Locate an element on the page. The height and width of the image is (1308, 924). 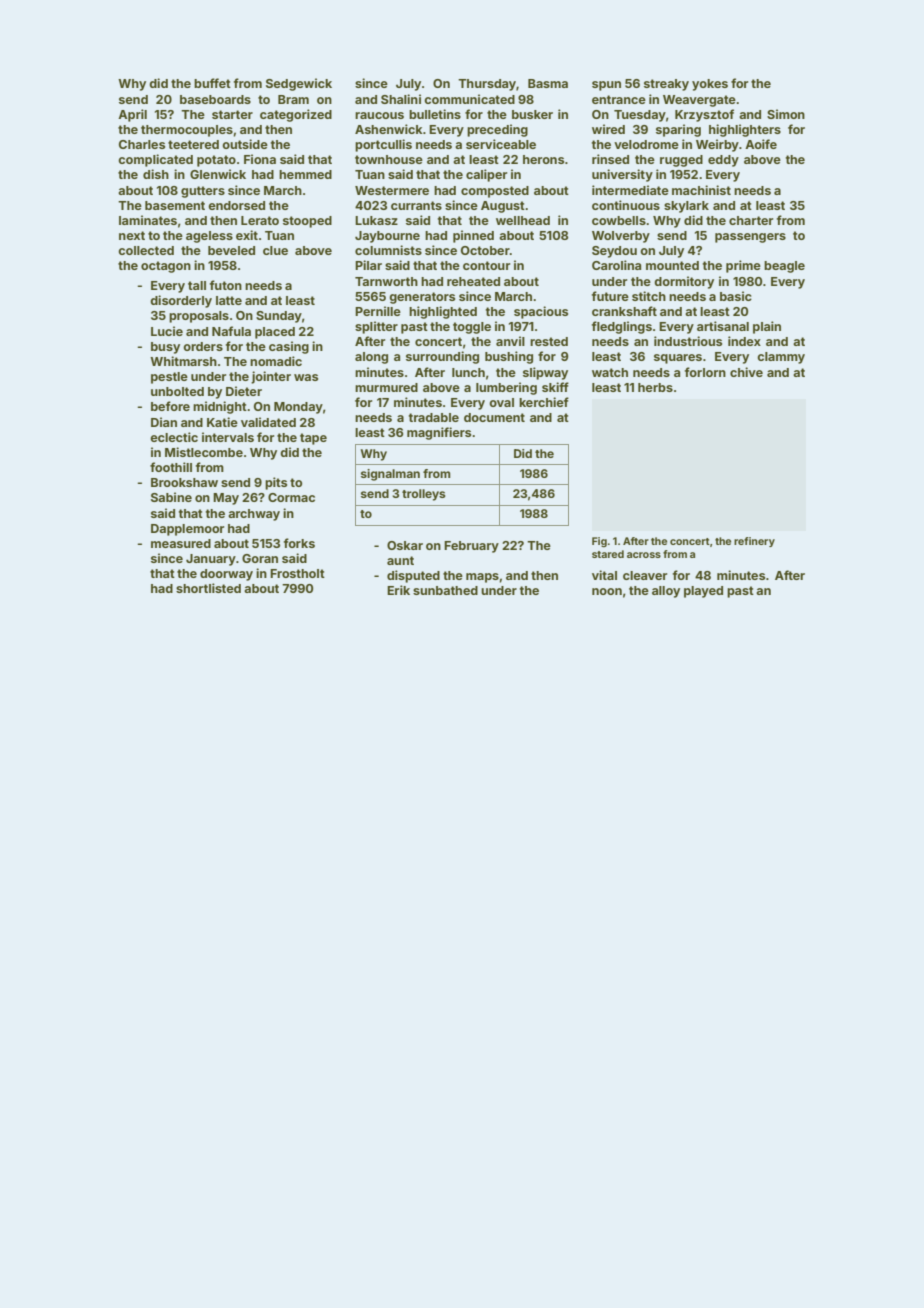
Wolverby is located at coordinates (621, 237).
